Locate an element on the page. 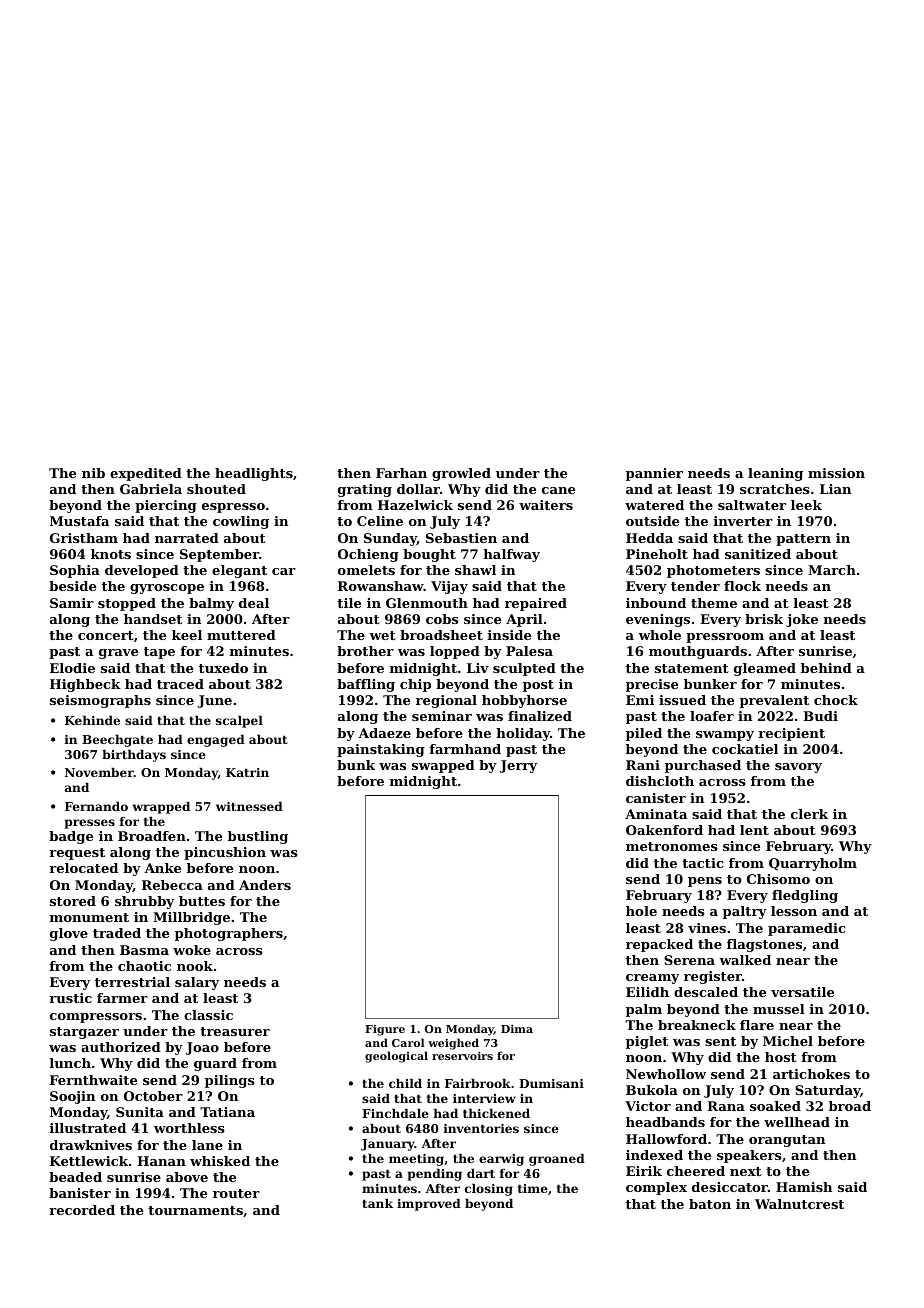 This image has height=1308, width=924. fledgling is located at coordinates (805, 896).
